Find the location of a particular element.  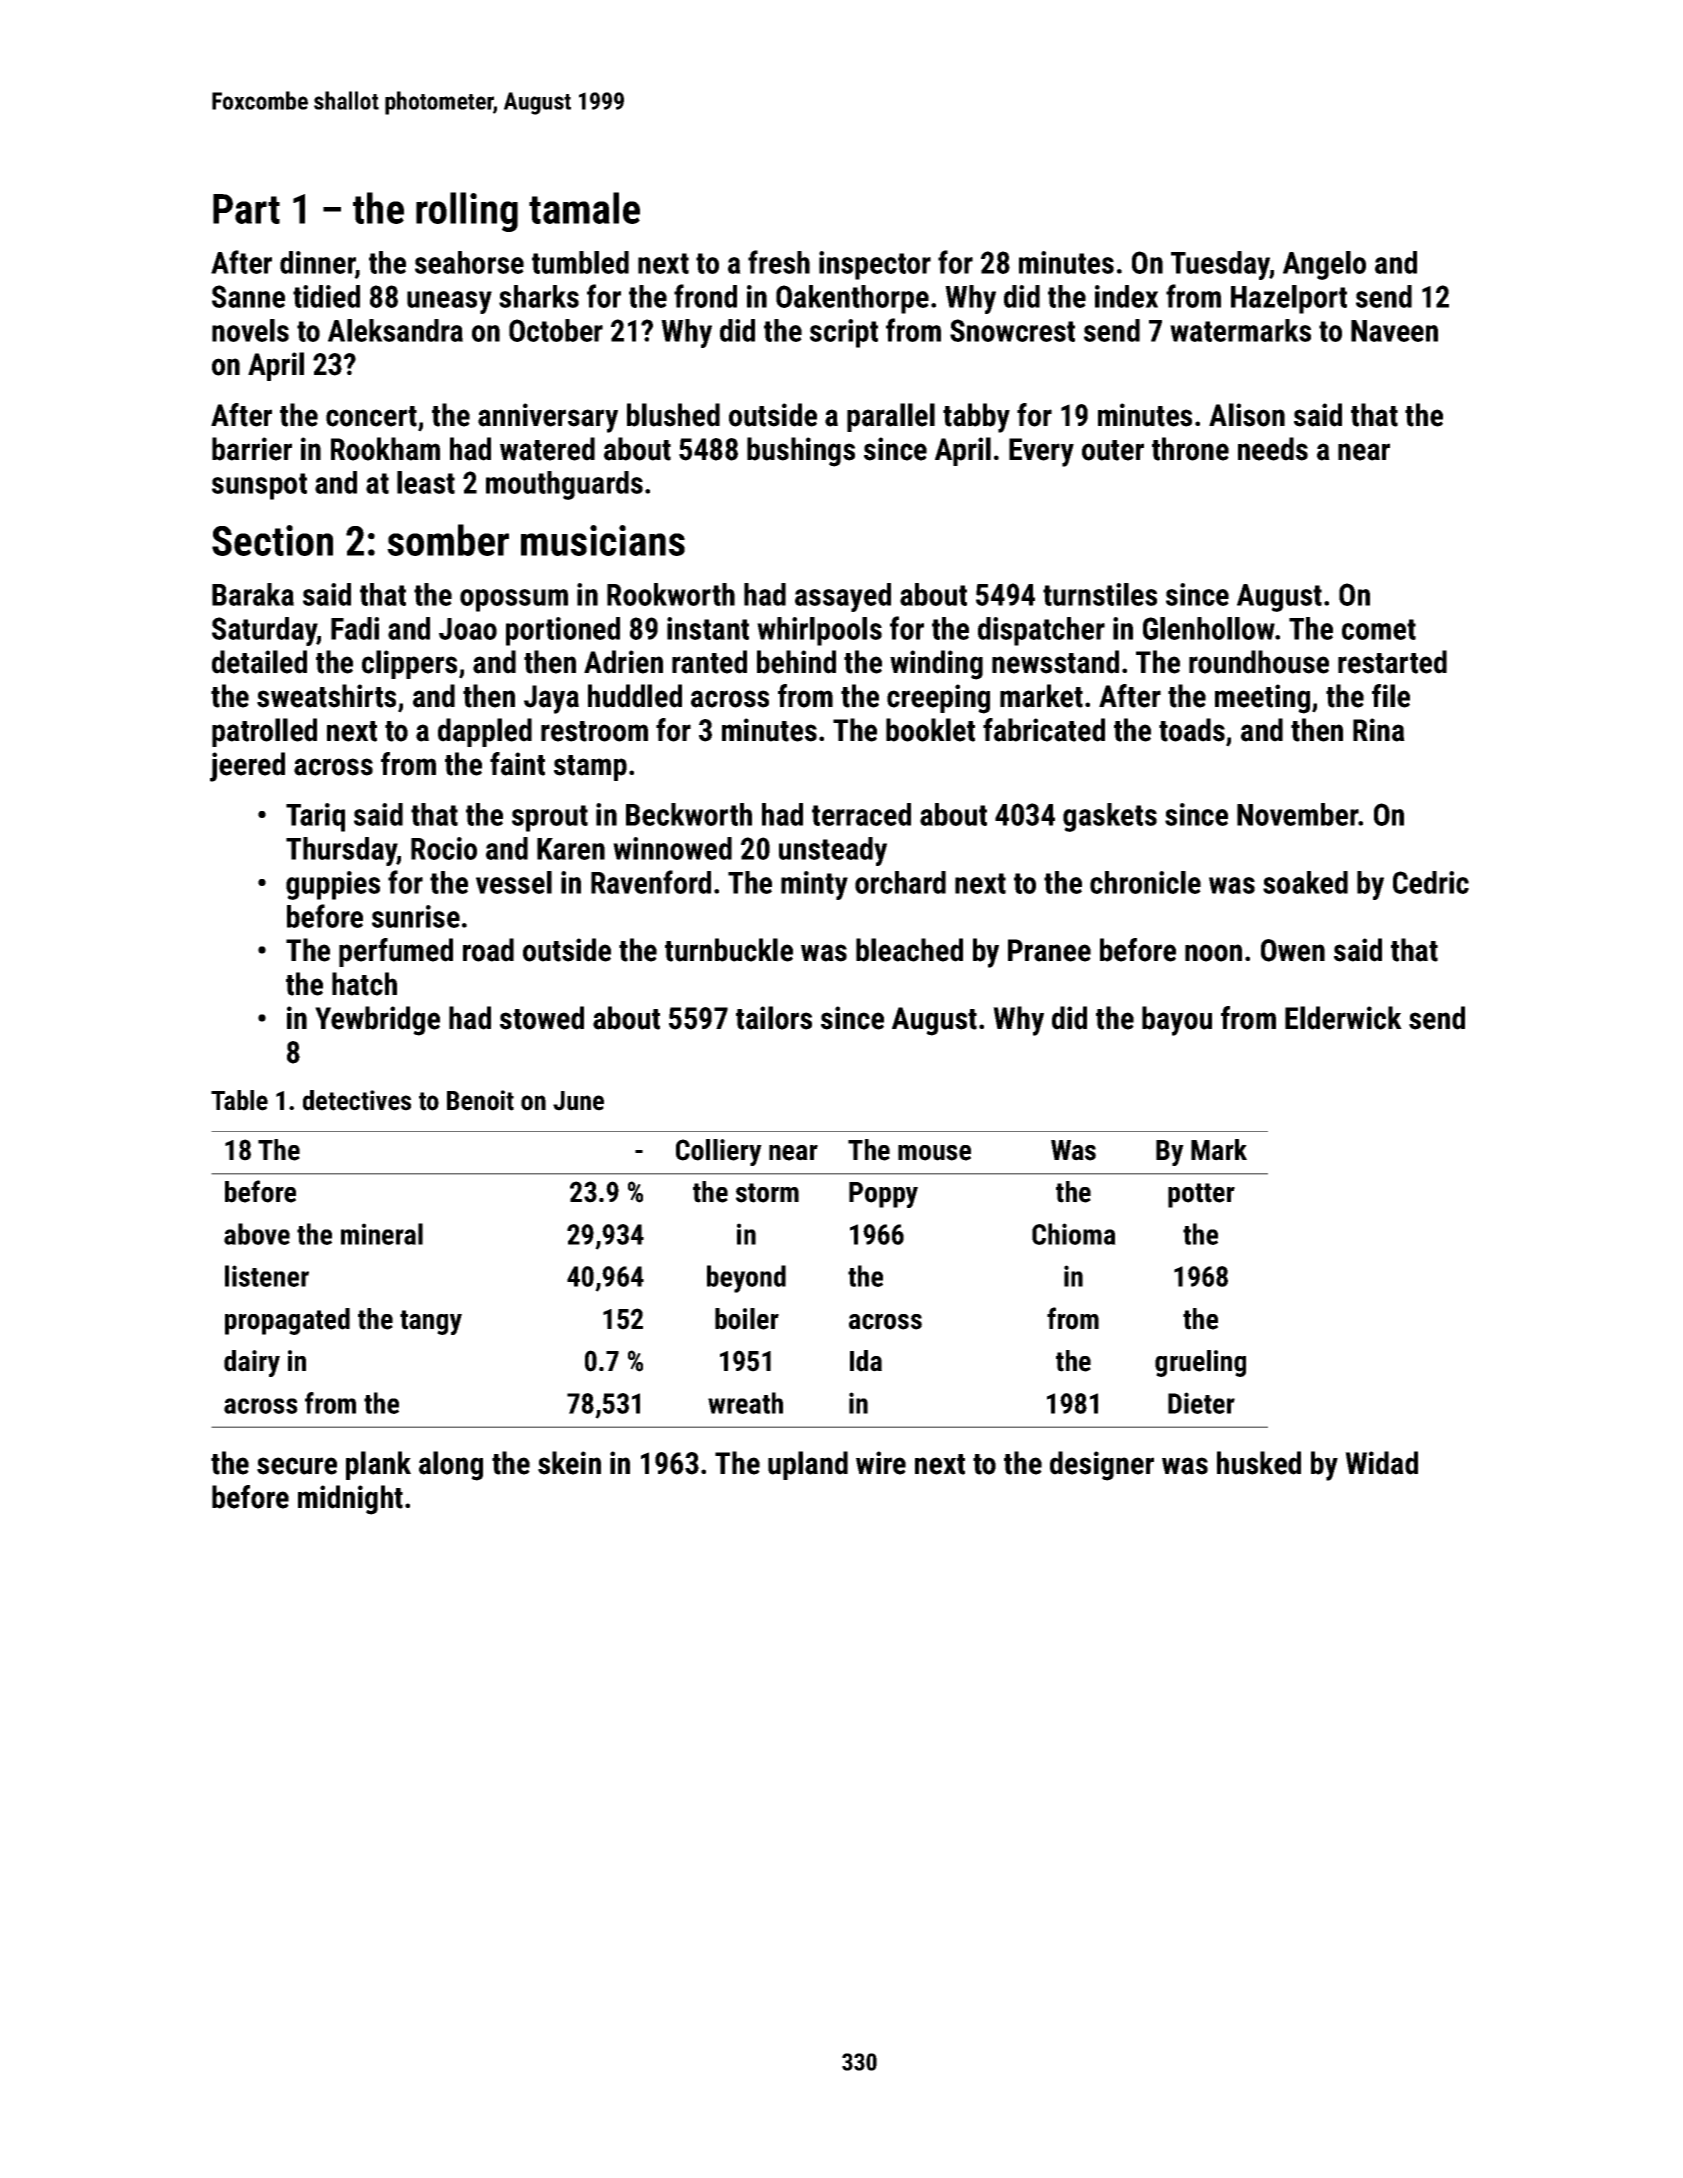

booklet is located at coordinates (930, 730).
